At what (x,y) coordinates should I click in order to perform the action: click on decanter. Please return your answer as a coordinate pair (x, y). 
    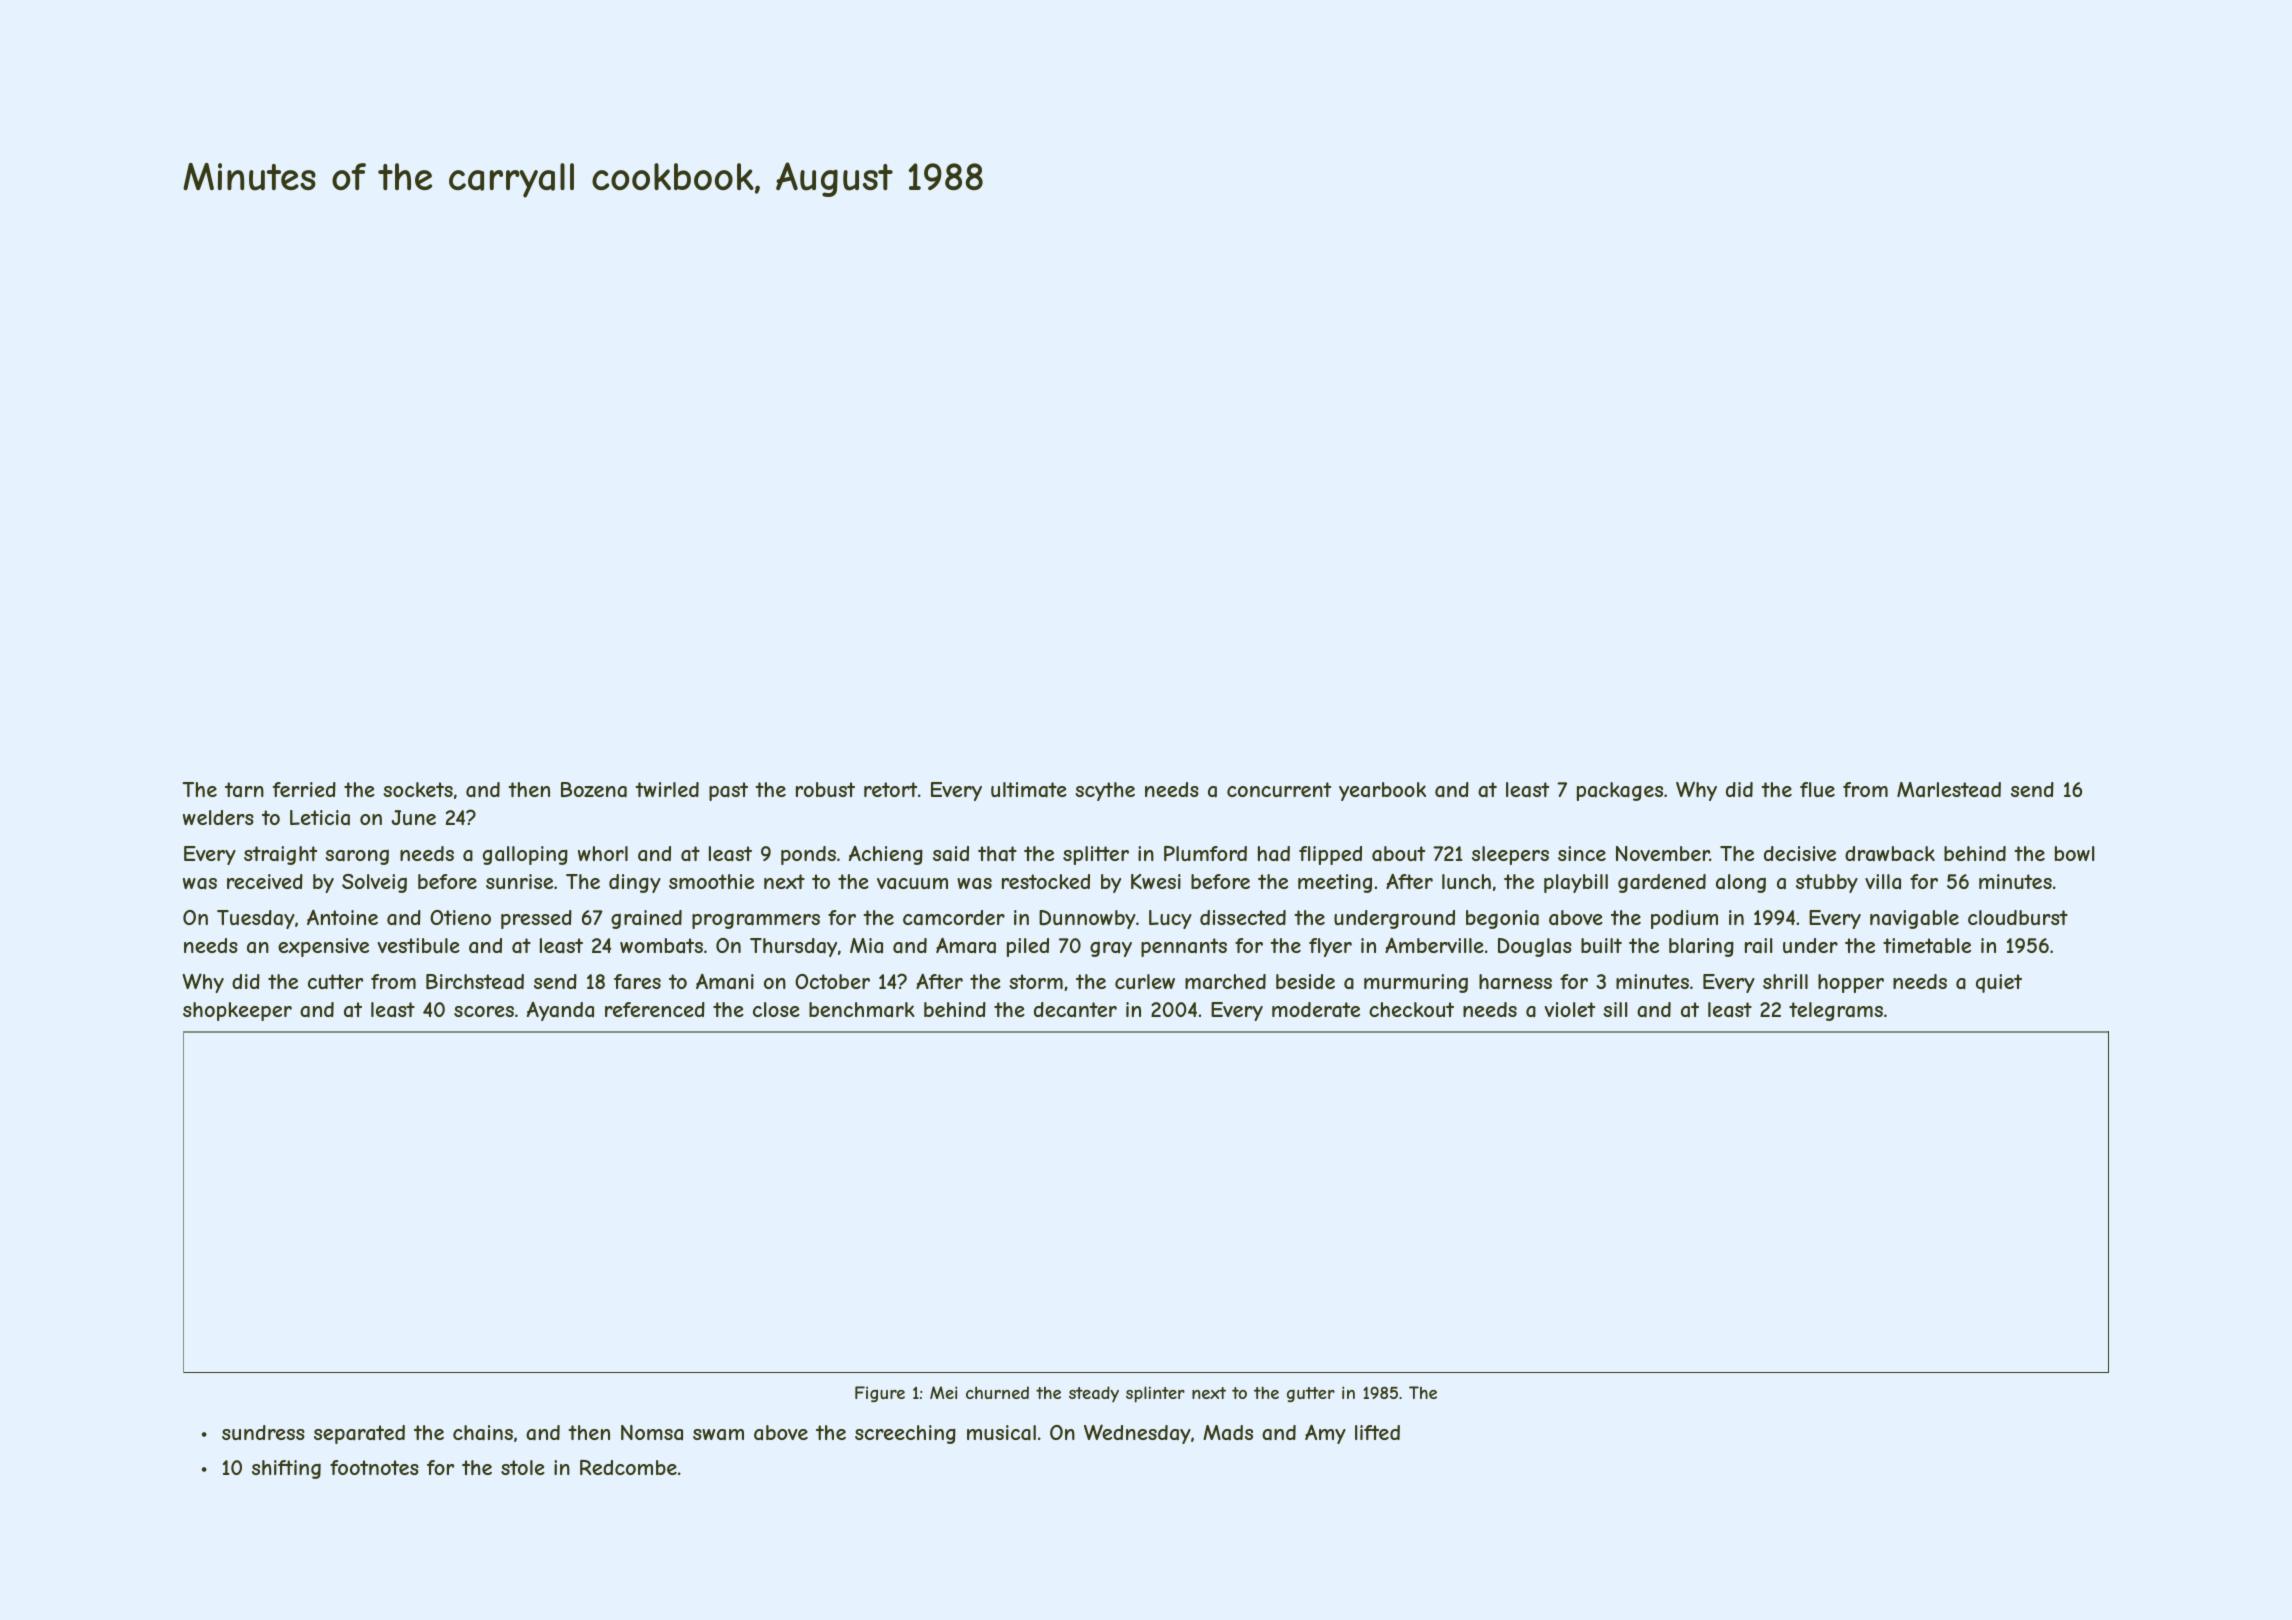
    Looking at the image, I should click on (1075, 1009).
